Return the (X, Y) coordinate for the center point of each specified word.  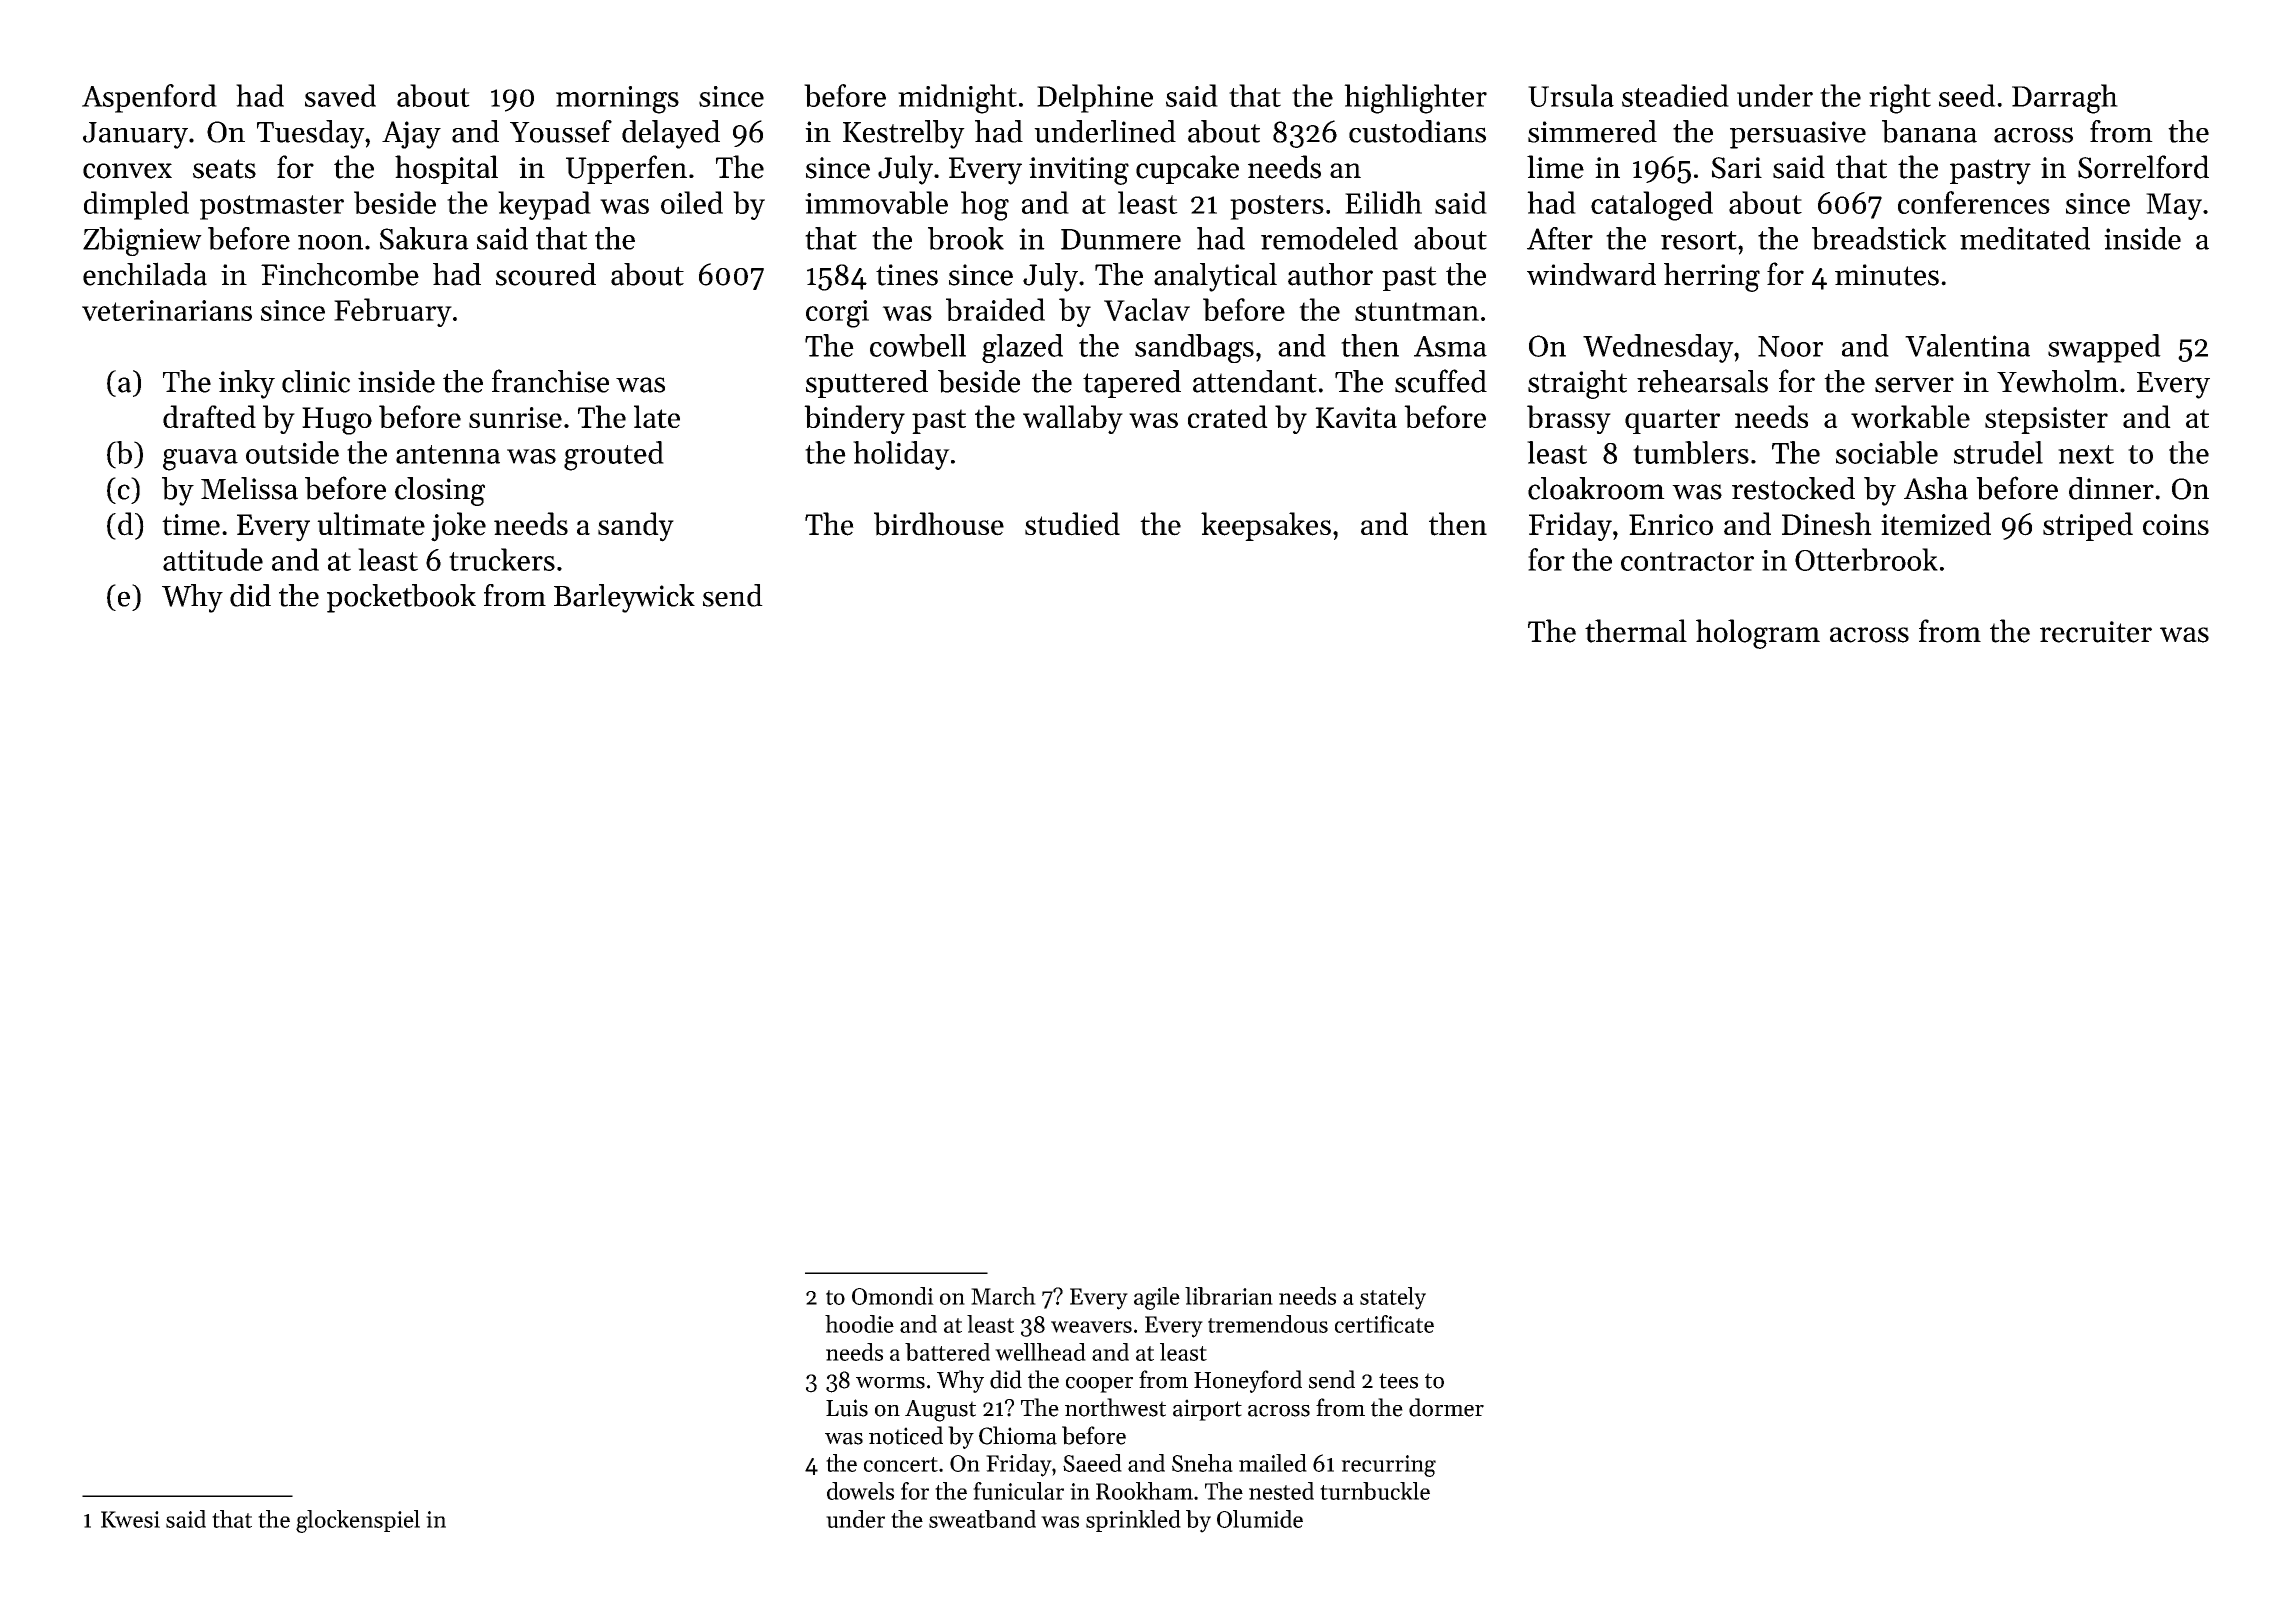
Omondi (893, 1296)
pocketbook (401, 598)
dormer (1446, 1407)
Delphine (1095, 98)
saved (340, 95)
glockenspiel (358, 1521)
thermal (1636, 631)
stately (1393, 1298)
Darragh (2065, 99)
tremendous (1268, 1324)
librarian (1229, 1296)
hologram (1758, 634)
